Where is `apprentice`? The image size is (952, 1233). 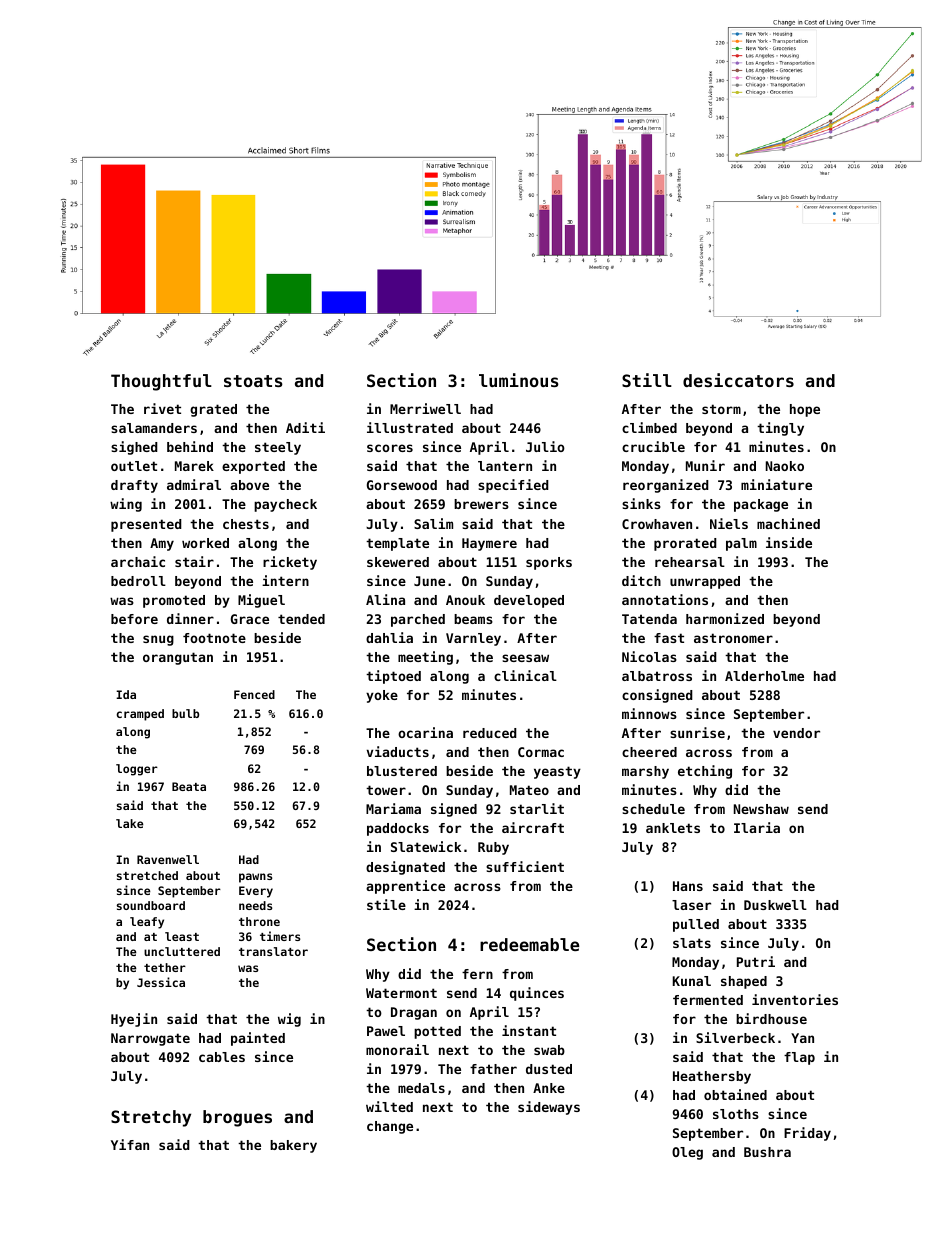 apprentice is located at coordinates (405, 887).
